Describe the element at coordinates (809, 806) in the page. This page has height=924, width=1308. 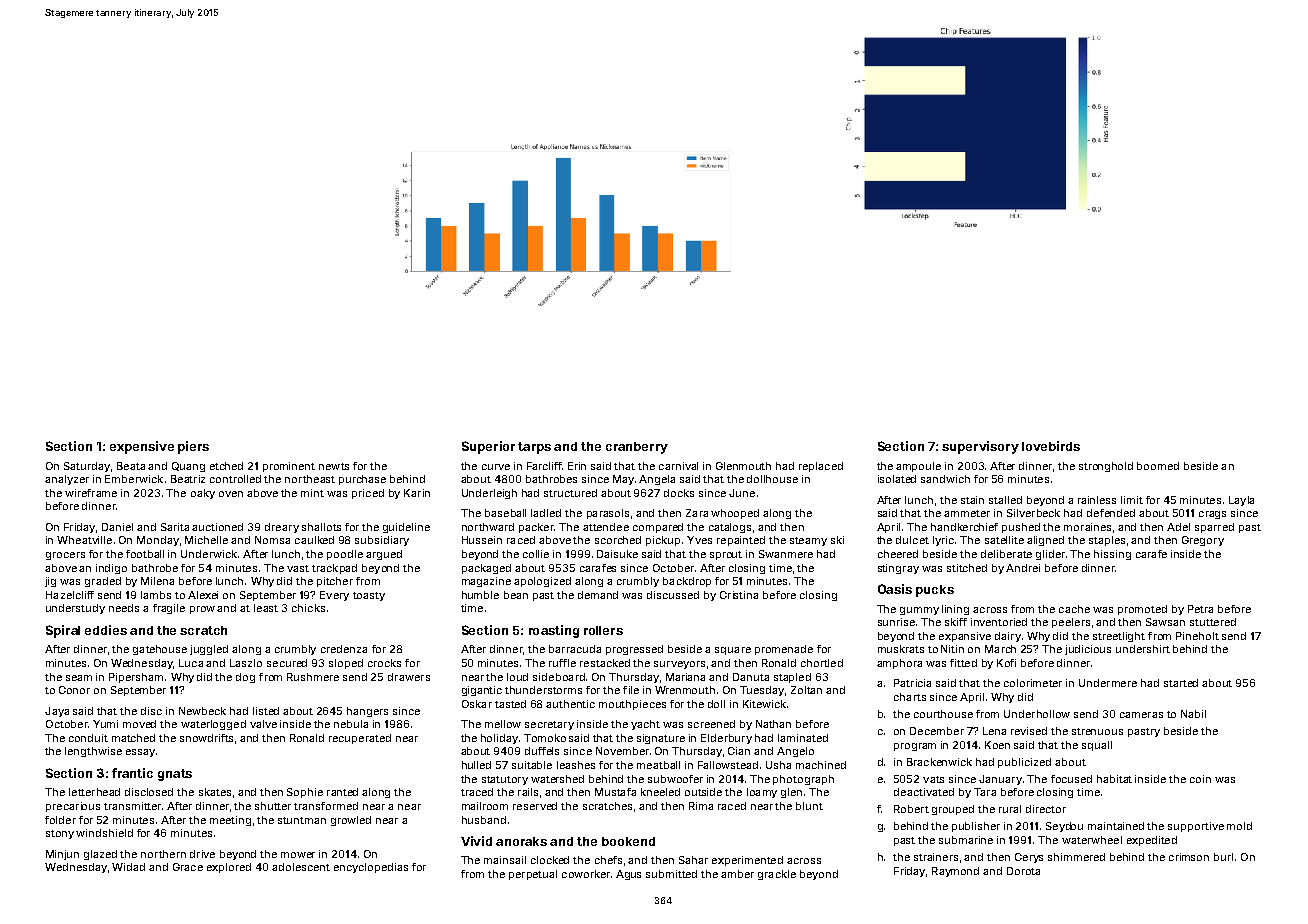
I see `blunt` at that location.
